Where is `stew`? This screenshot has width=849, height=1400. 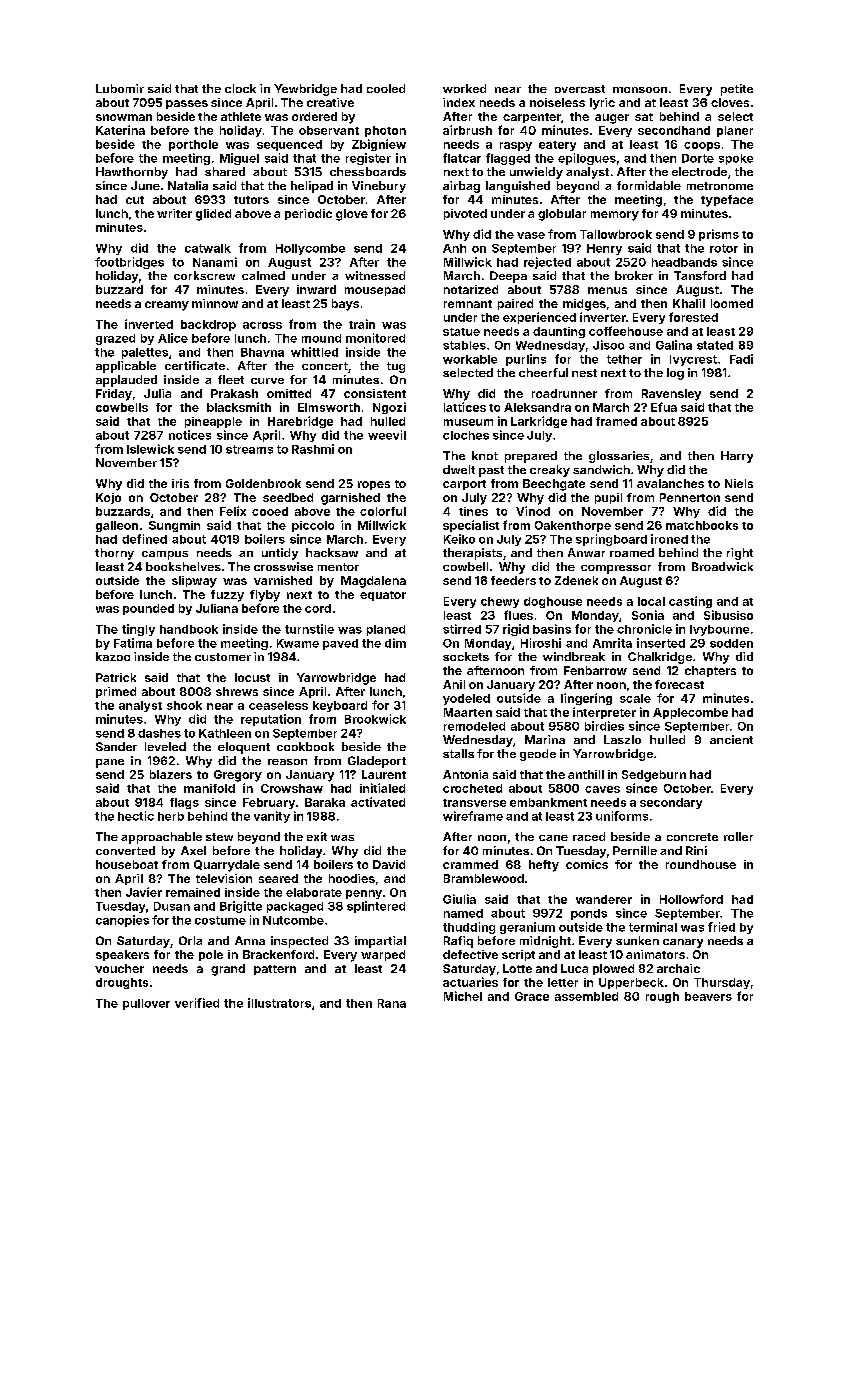 stew is located at coordinates (219, 837).
